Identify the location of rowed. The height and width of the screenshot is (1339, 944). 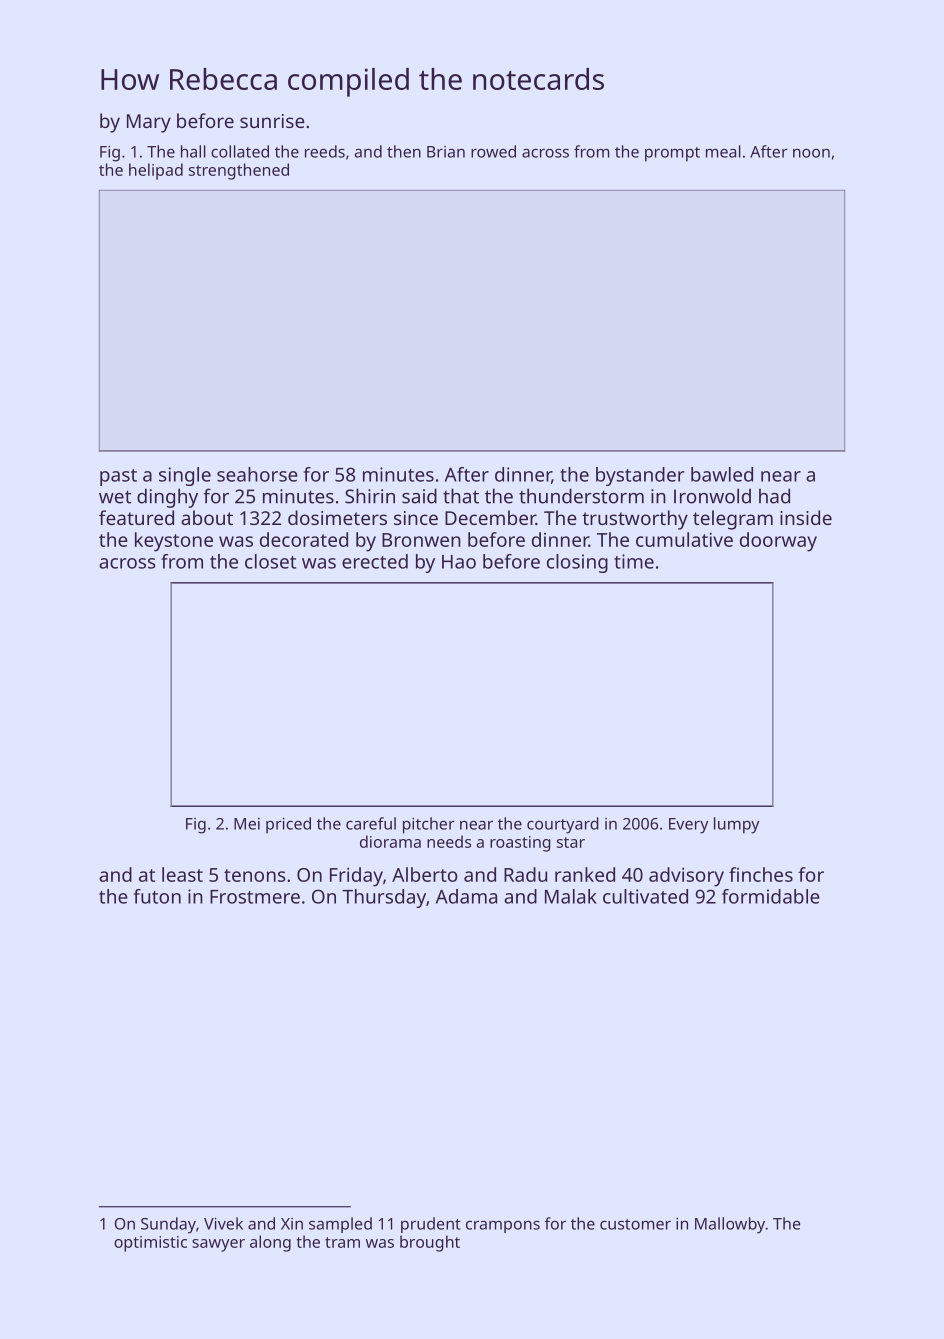
(493, 151).
